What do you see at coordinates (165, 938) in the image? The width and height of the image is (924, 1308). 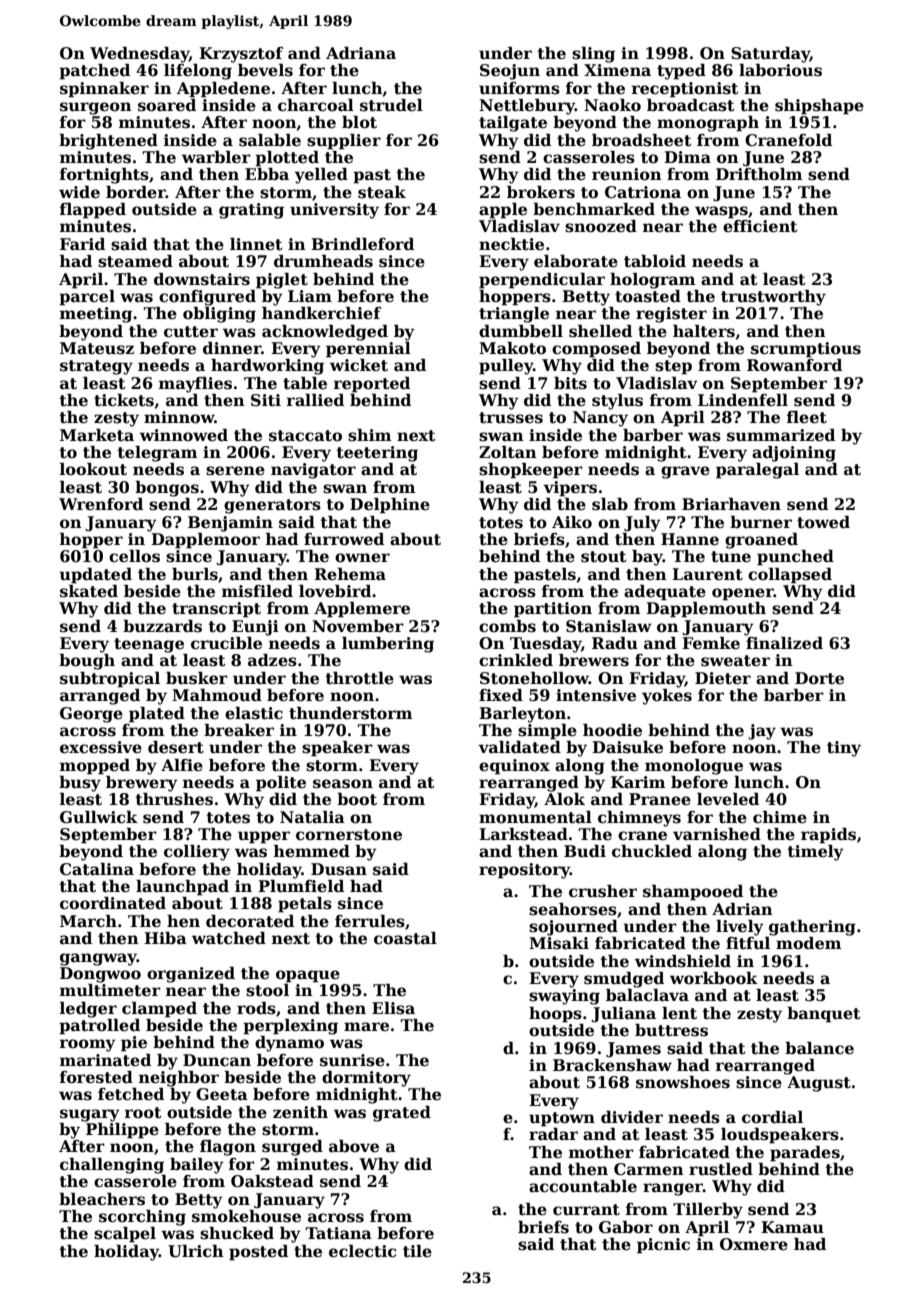 I see `Hiba` at bounding box center [165, 938].
